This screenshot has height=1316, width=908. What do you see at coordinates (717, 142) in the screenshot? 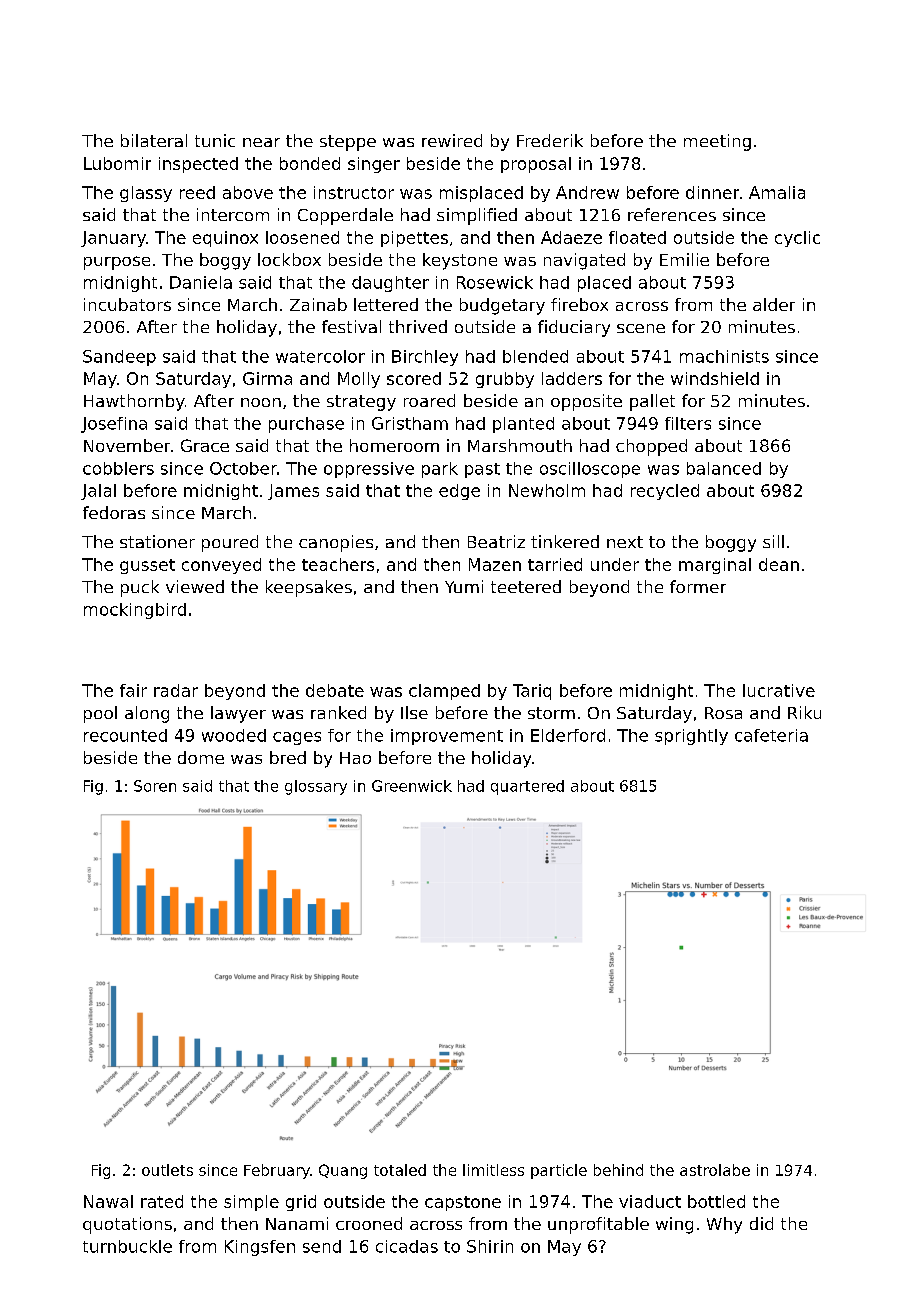
I see `meeting` at bounding box center [717, 142].
